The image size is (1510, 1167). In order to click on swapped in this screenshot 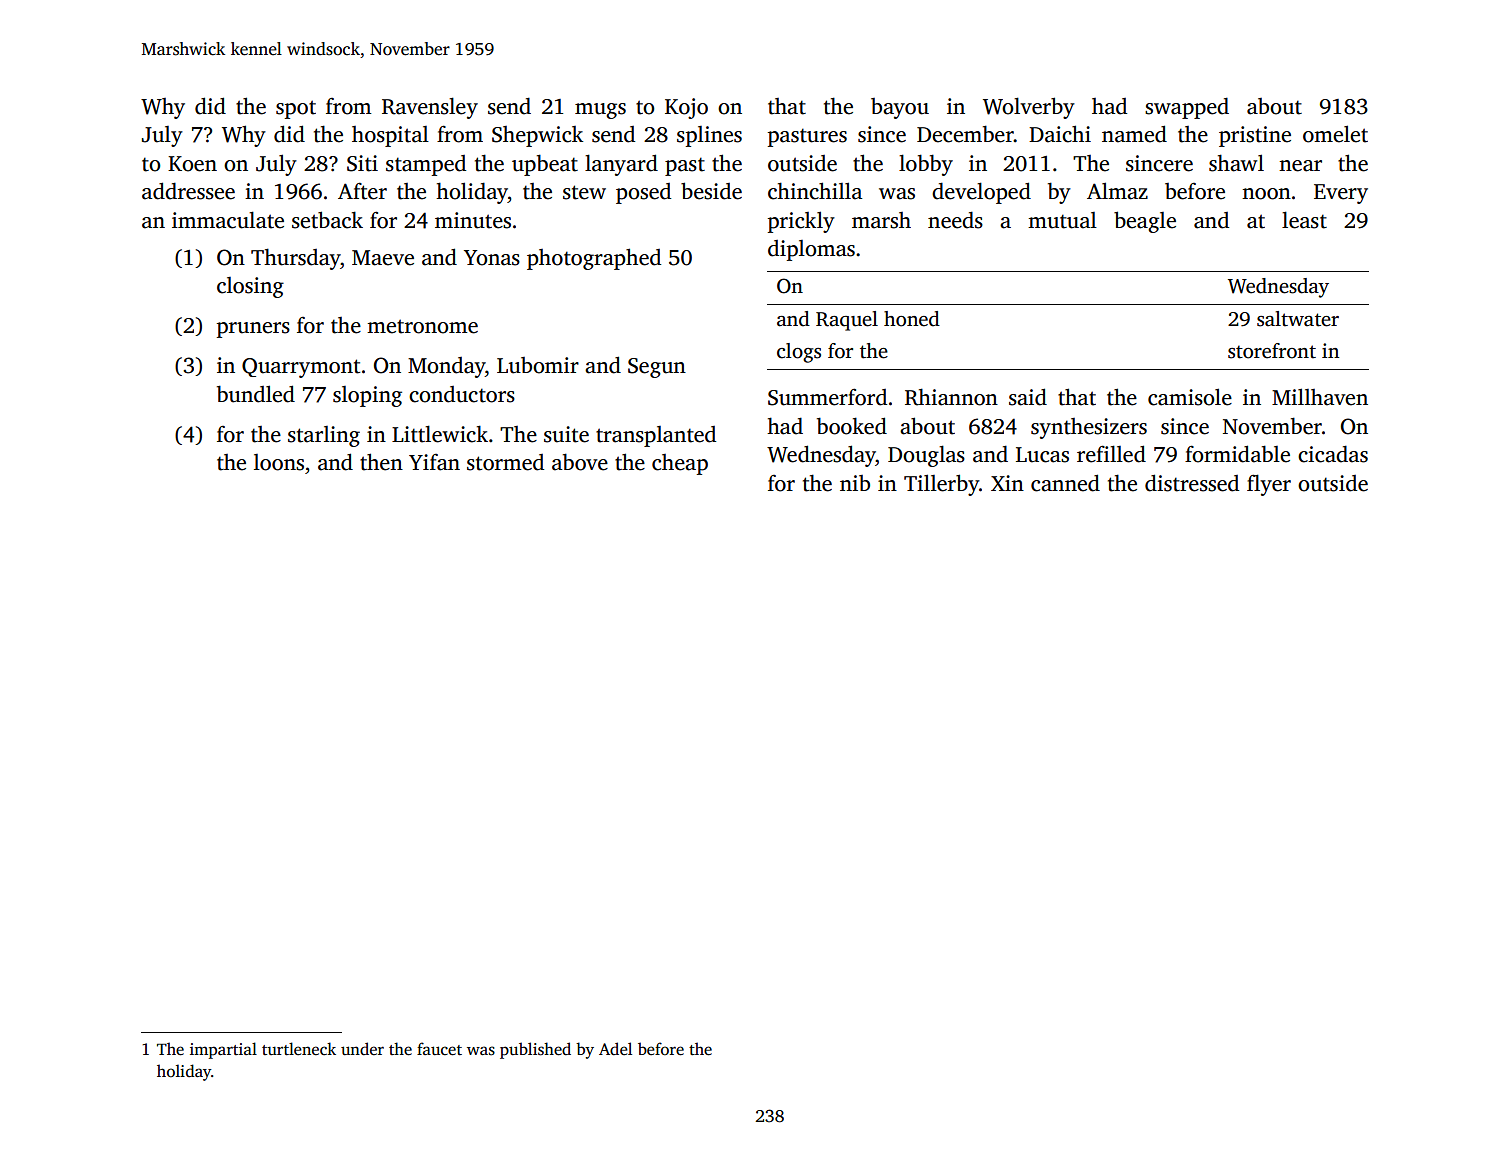, I will do `click(1187, 108)`.
